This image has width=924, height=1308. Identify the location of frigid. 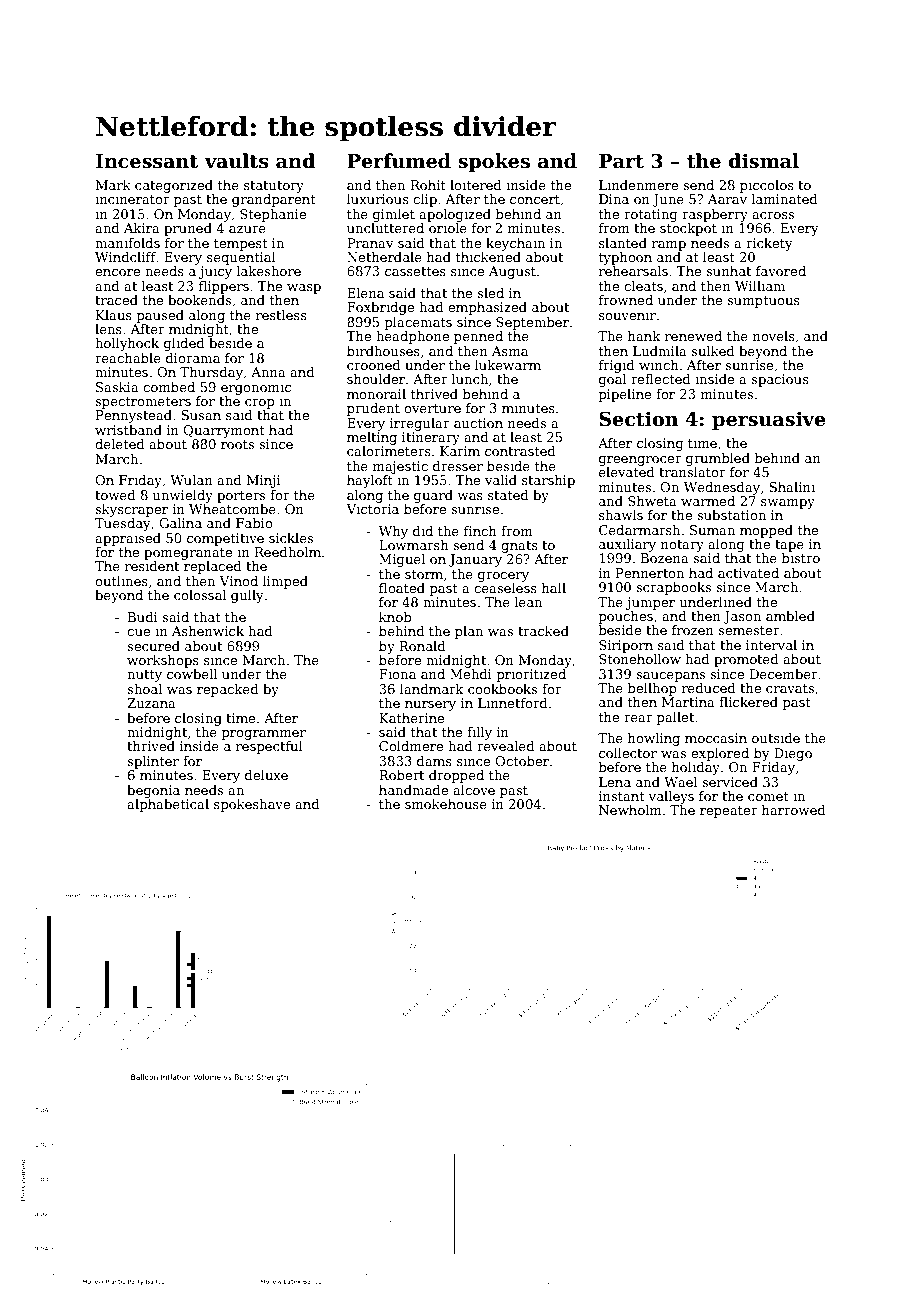
(617, 366).
